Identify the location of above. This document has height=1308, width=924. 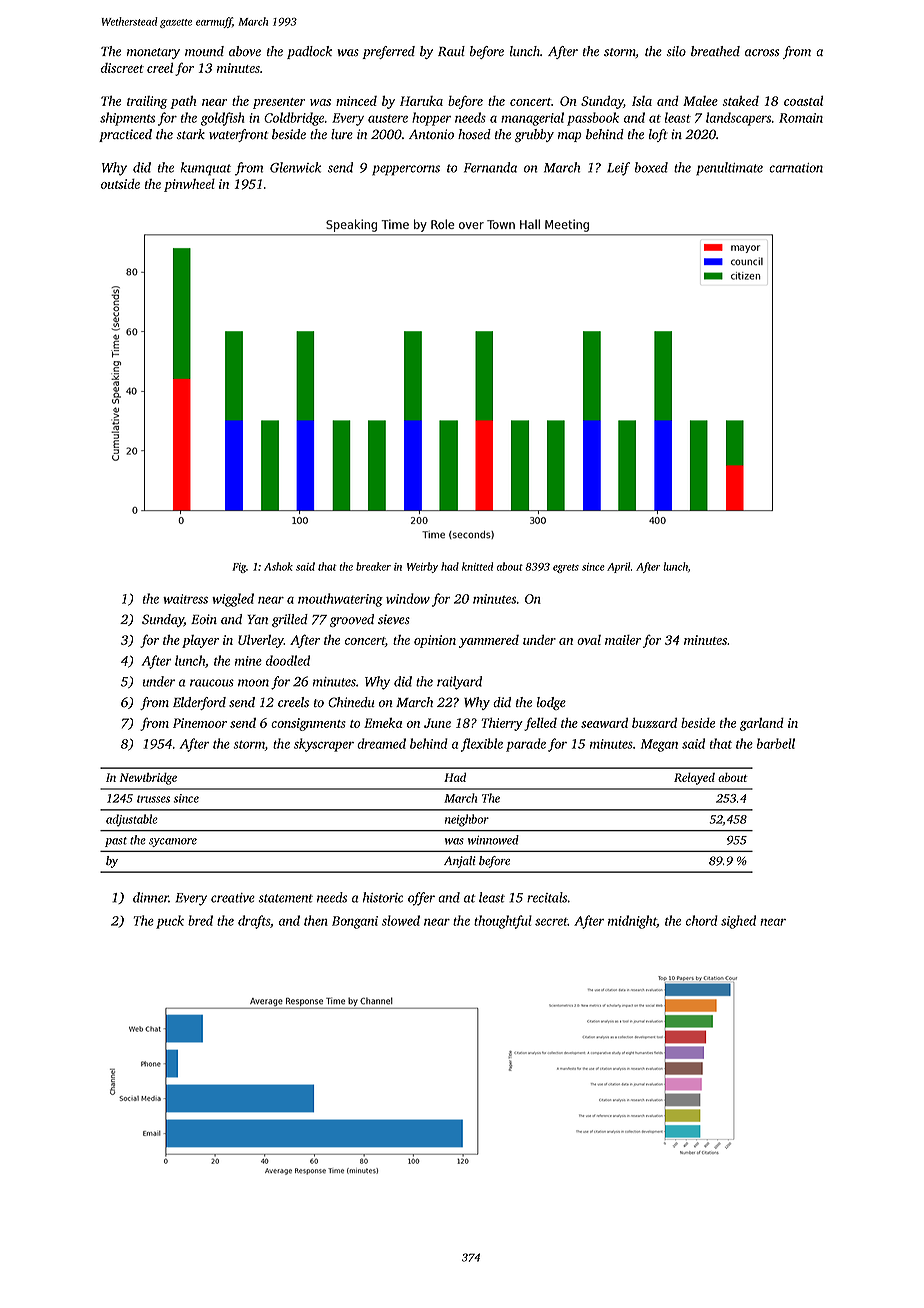
(245, 51).
